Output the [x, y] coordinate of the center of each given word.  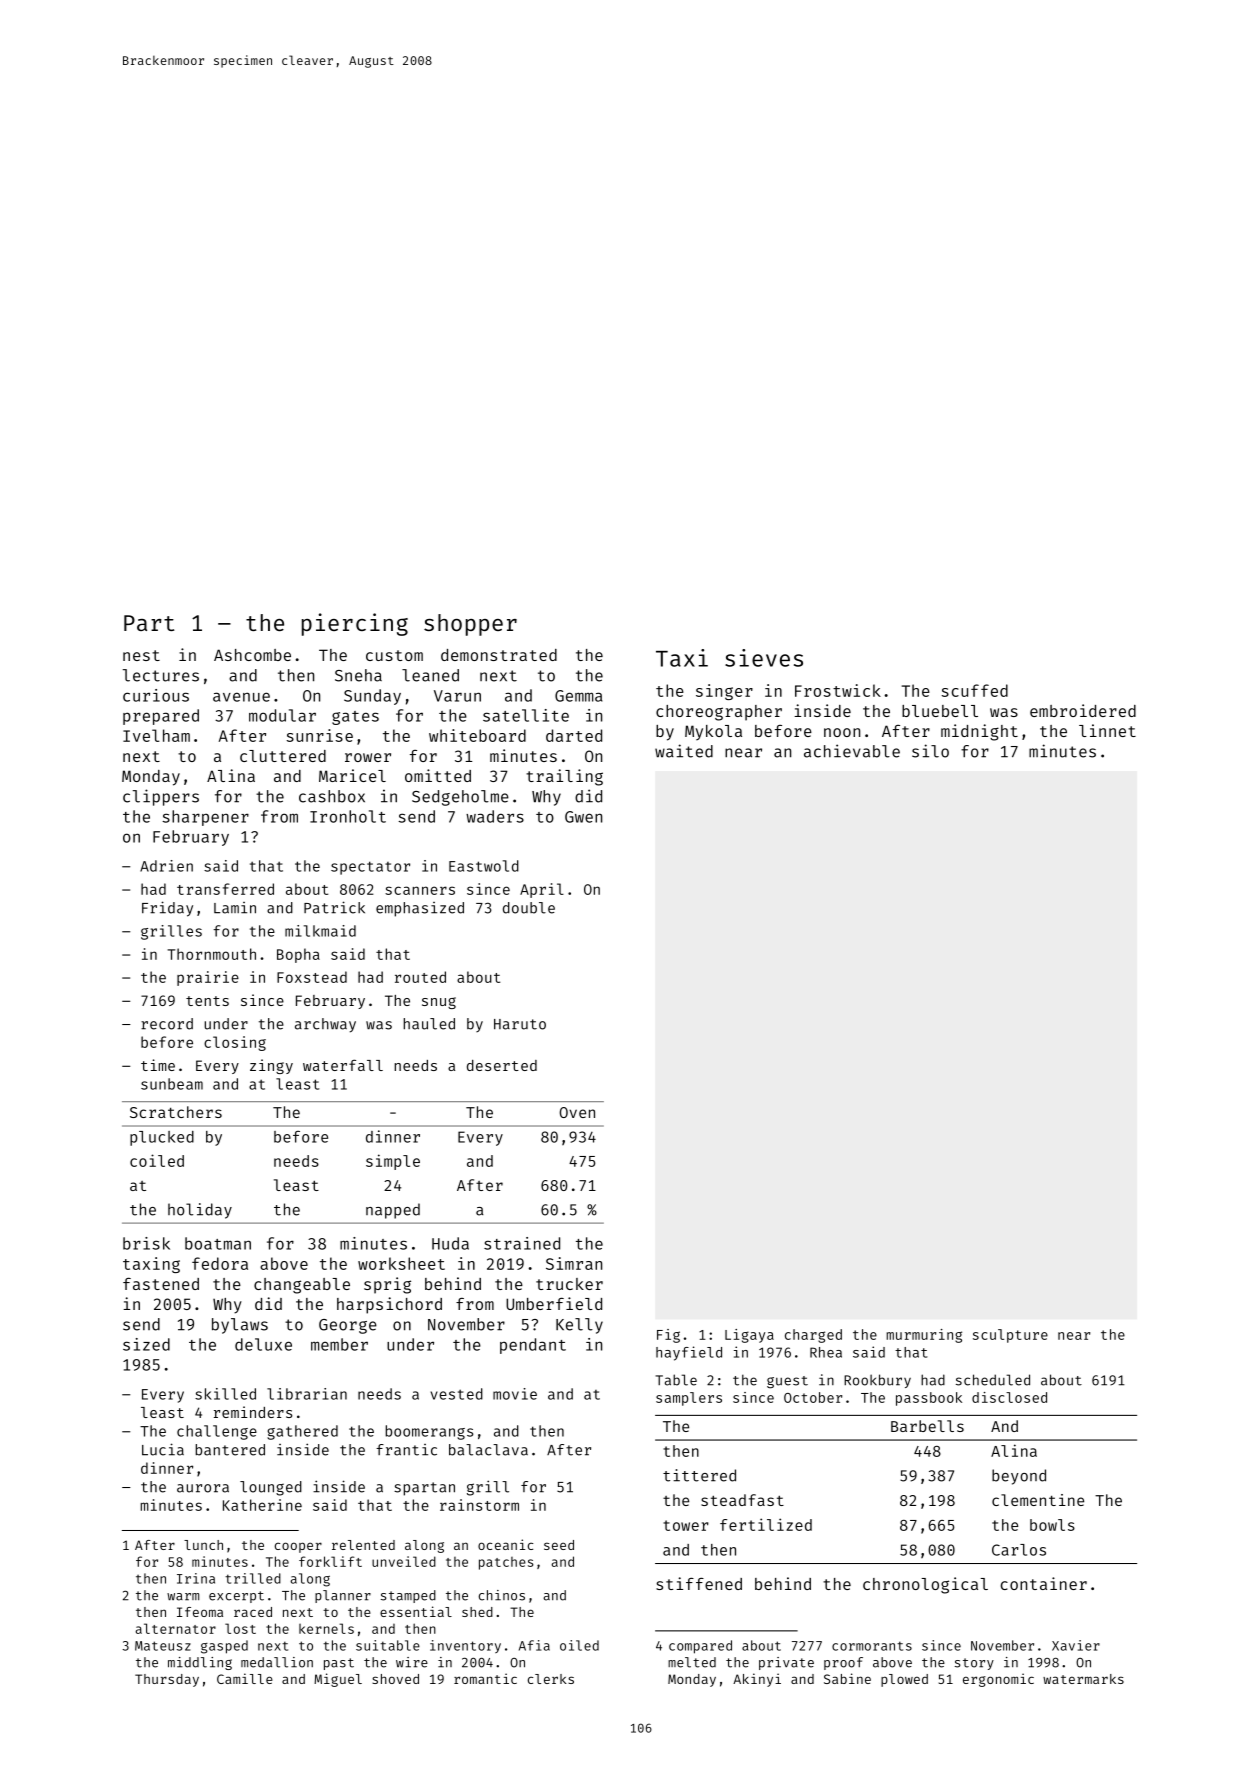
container [1044, 1583]
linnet [1107, 730]
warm [183, 1597]
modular [282, 715]
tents [207, 1001]
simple [393, 1162]
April [542, 890]
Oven [577, 1112]
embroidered [1083, 710]
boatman [218, 1243]
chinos [502, 1595]
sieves [764, 658]
